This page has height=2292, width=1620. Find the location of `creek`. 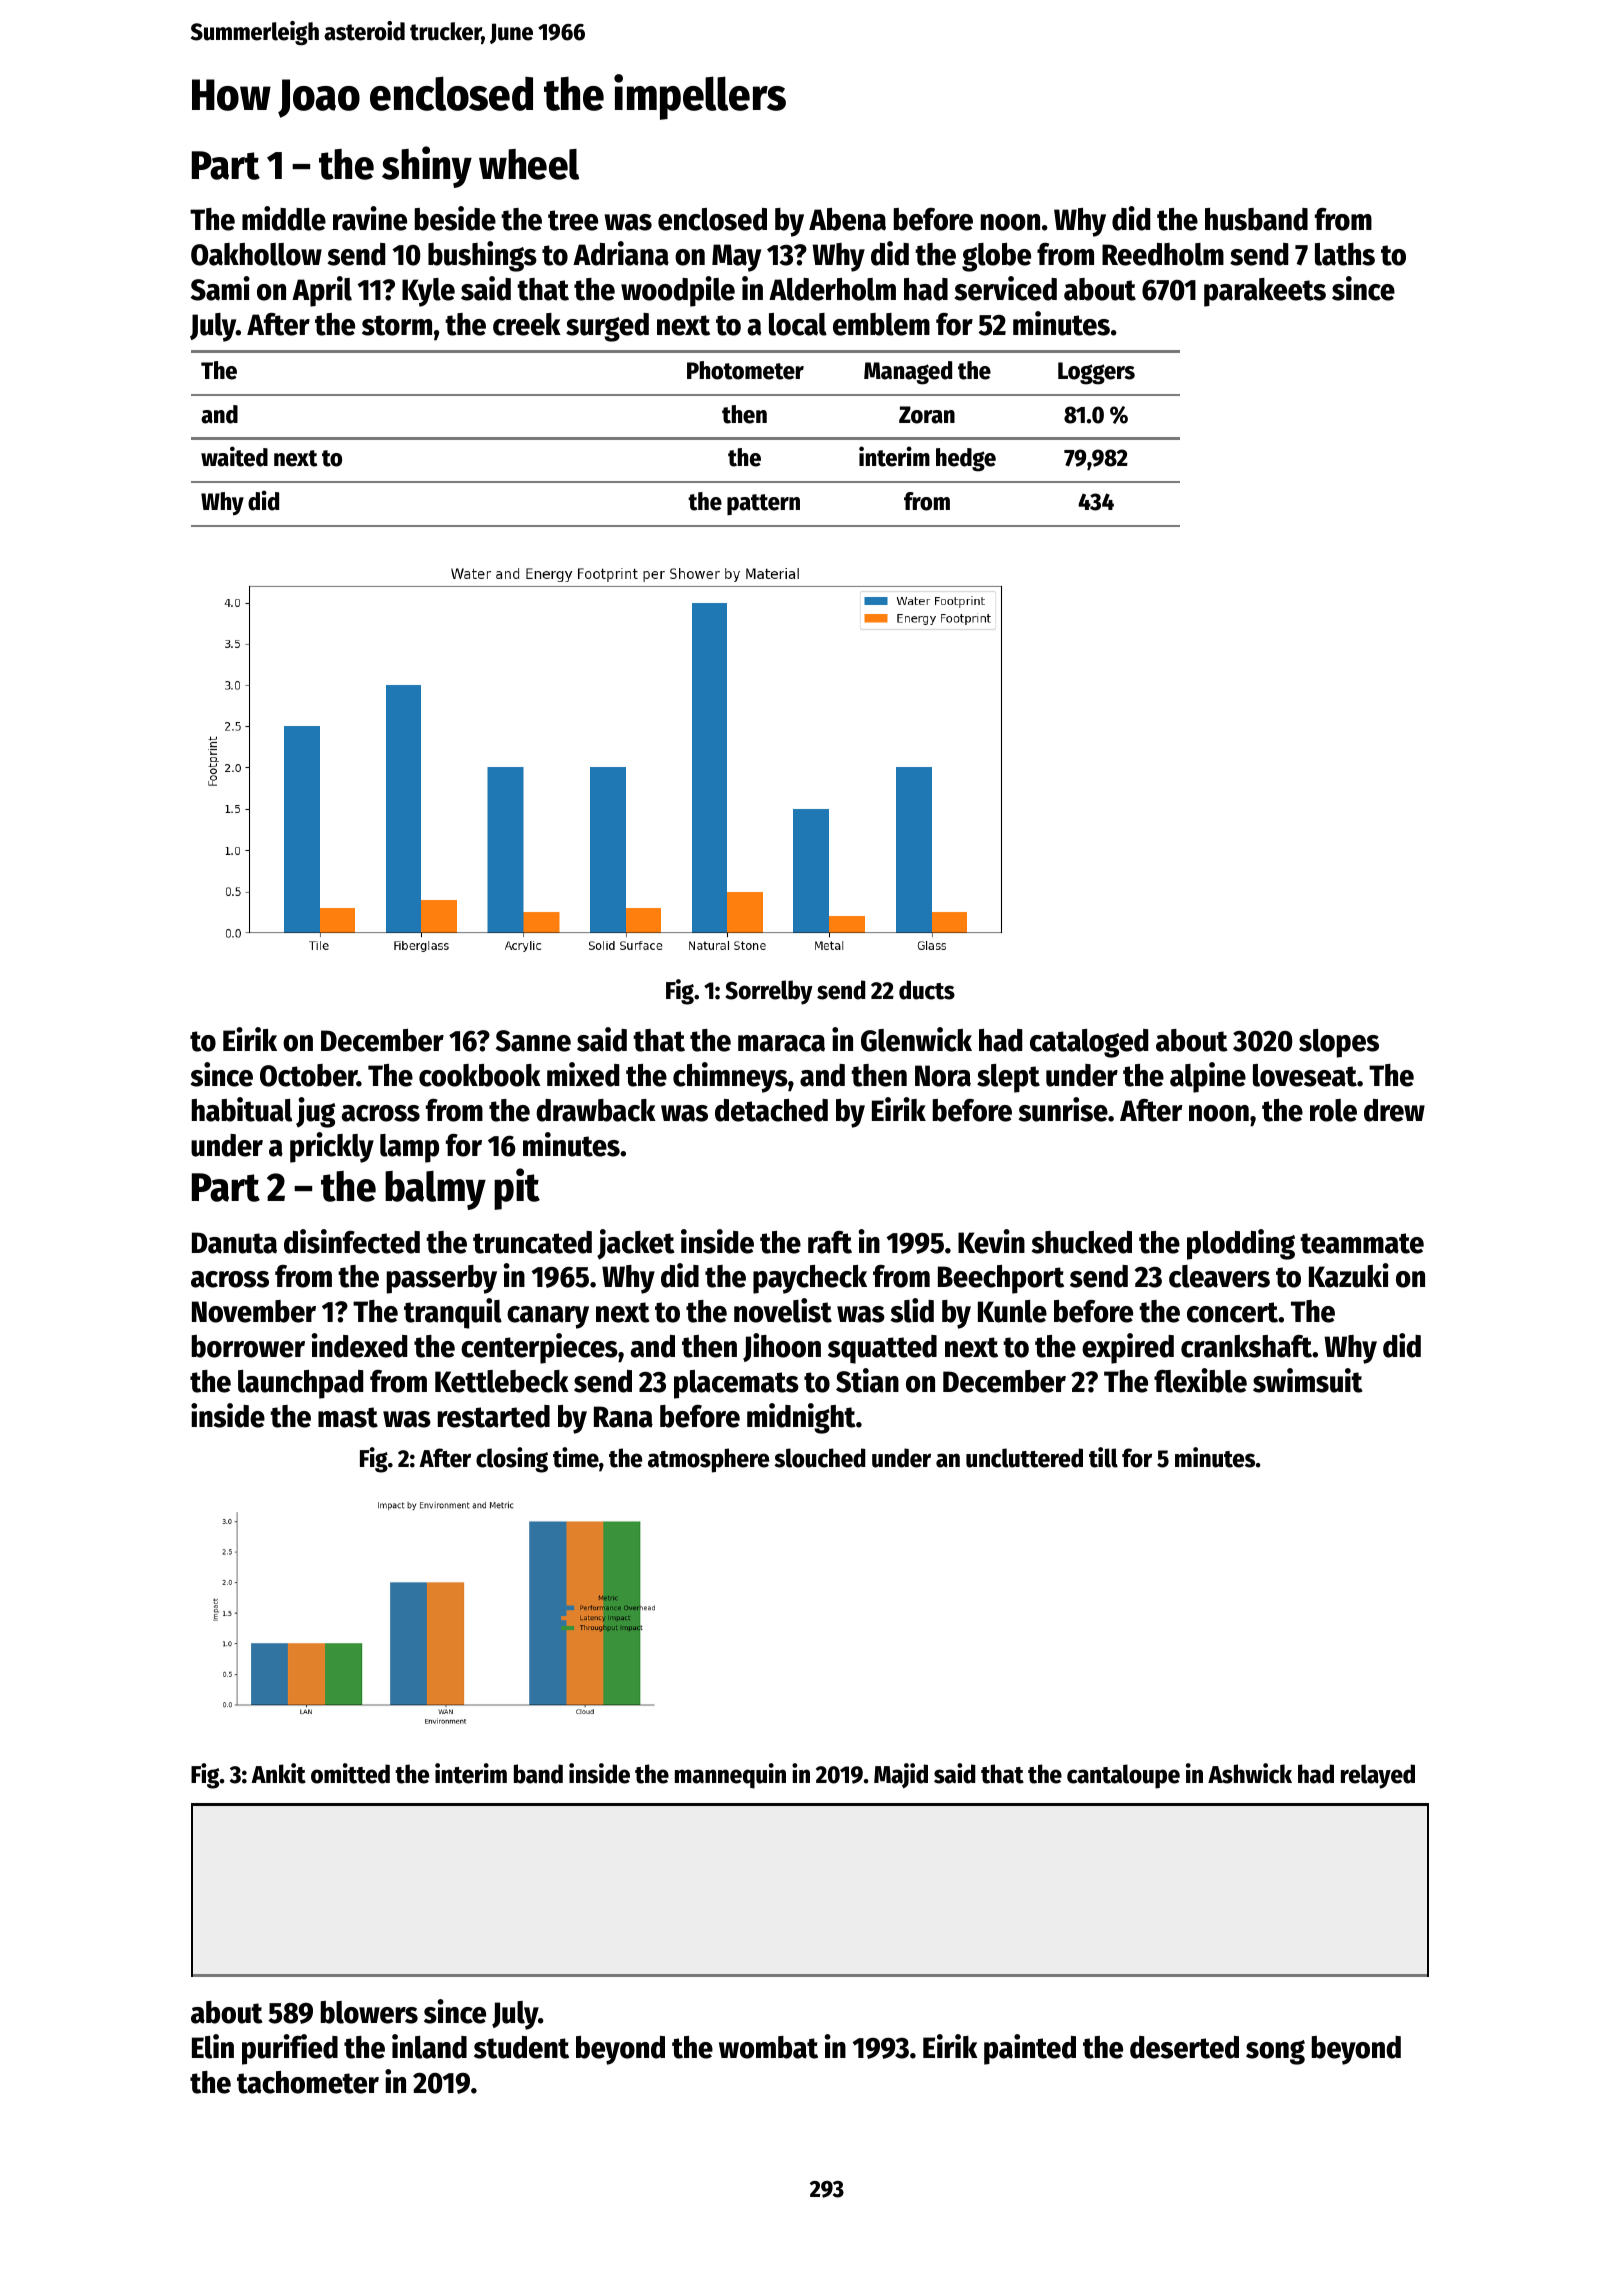

creek is located at coordinates (527, 324).
